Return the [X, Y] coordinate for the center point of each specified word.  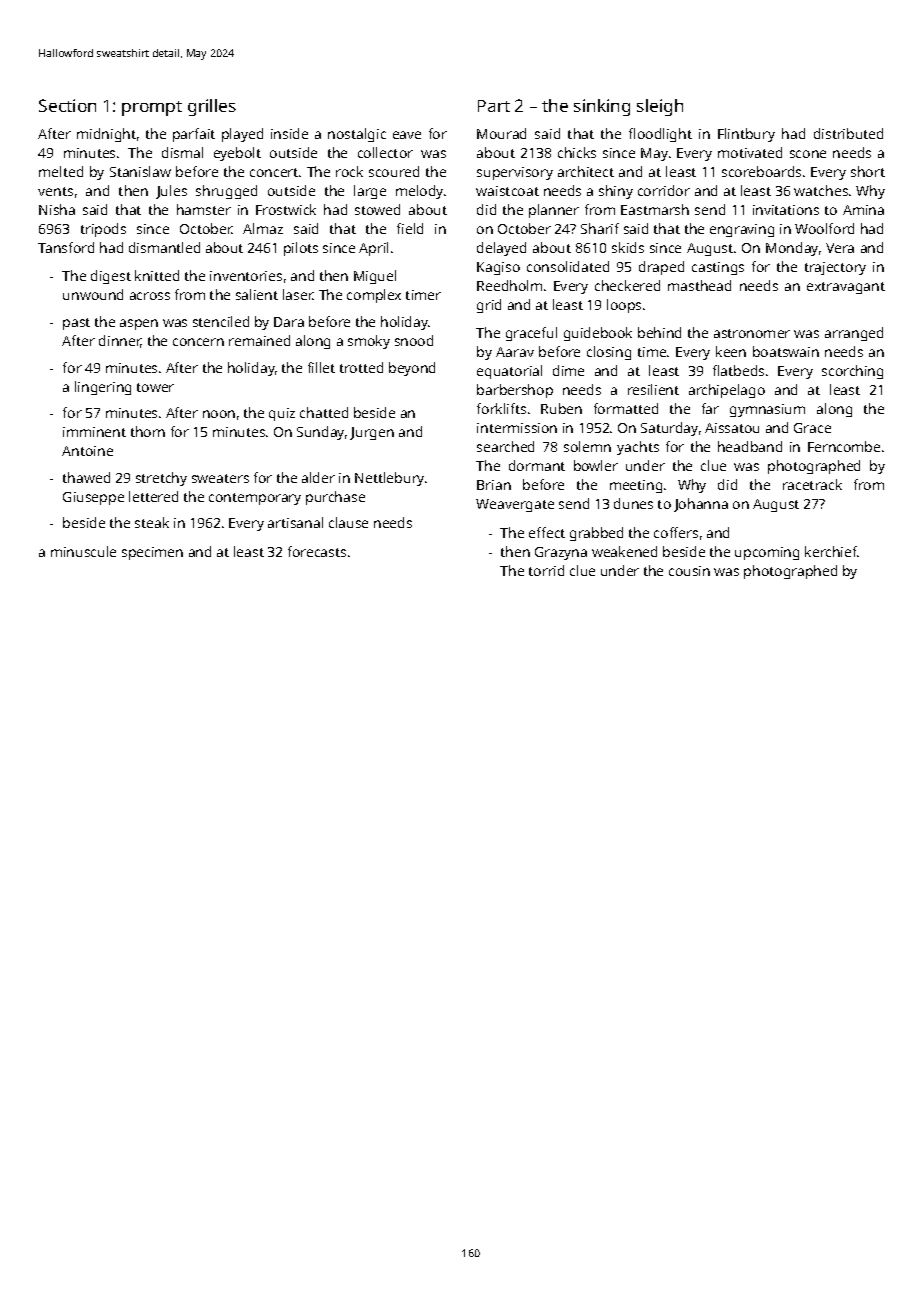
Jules [171, 192]
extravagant [846, 288]
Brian [494, 485]
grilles [212, 107]
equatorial [509, 372]
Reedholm [509, 285]
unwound [93, 294]
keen [731, 351]
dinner [120, 341]
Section [67, 105]
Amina [863, 210]
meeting [636, 486]
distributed [848, 133]
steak [152, 522]
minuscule [83, 551]
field [410, 228]
